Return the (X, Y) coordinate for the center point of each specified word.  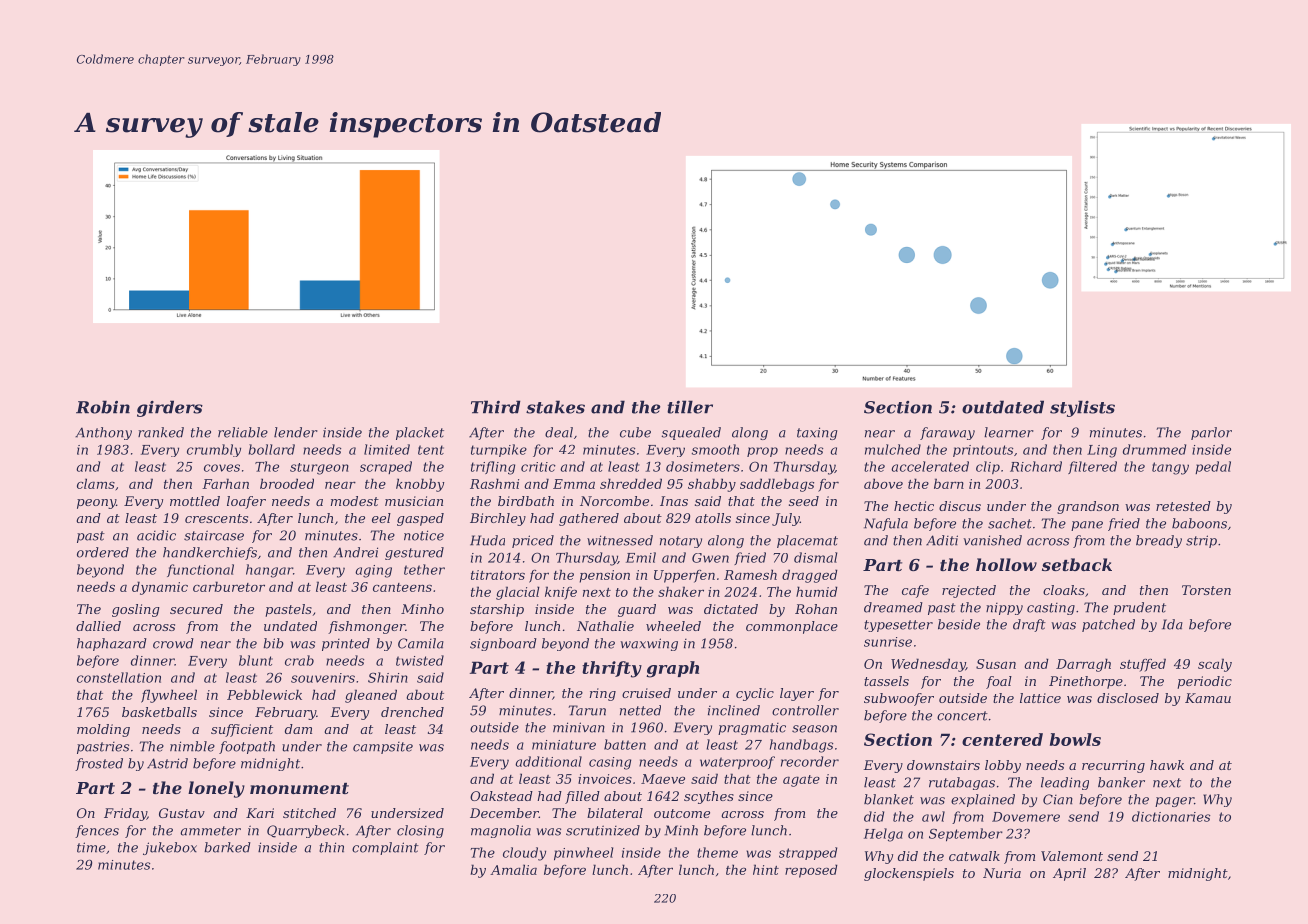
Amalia (513, 869)
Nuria (1002, 873)
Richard (1036, 466)
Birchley (498, 519)
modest (355, 501)
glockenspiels (909, 874)
